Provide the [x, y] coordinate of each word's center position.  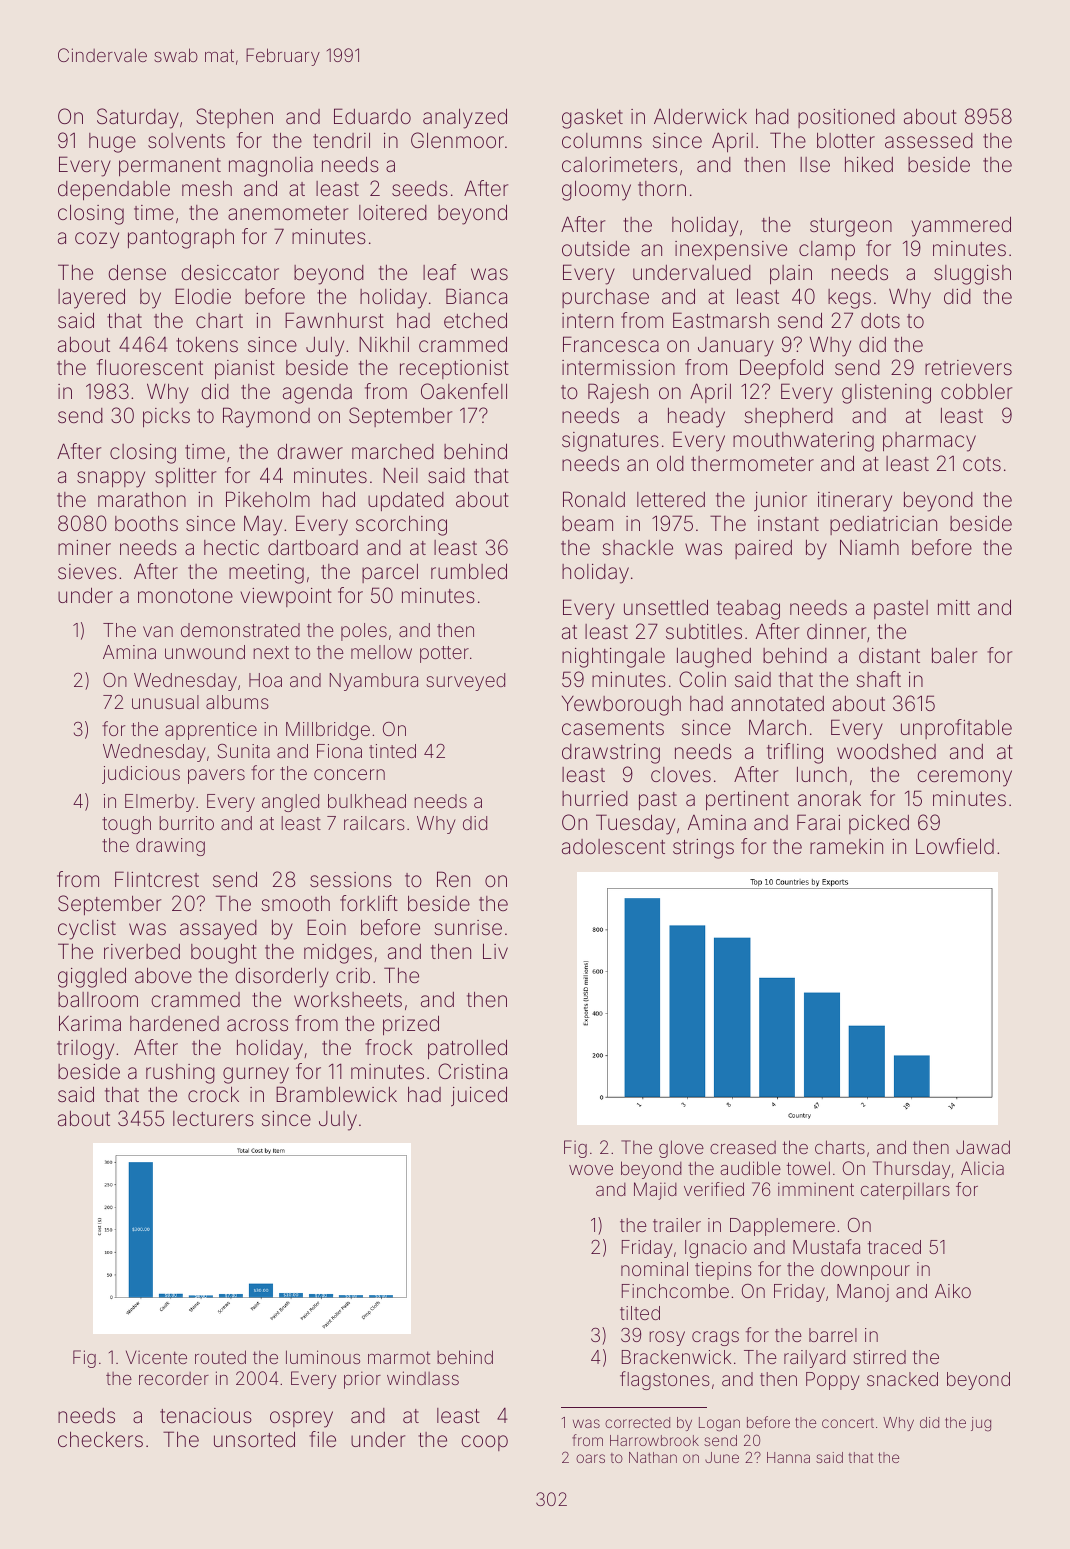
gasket [592, 119]
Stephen [234, 118]
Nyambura [374, 682]
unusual [165, 702]
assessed [929, 140]
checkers [100, 1439]
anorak [829, 798]
